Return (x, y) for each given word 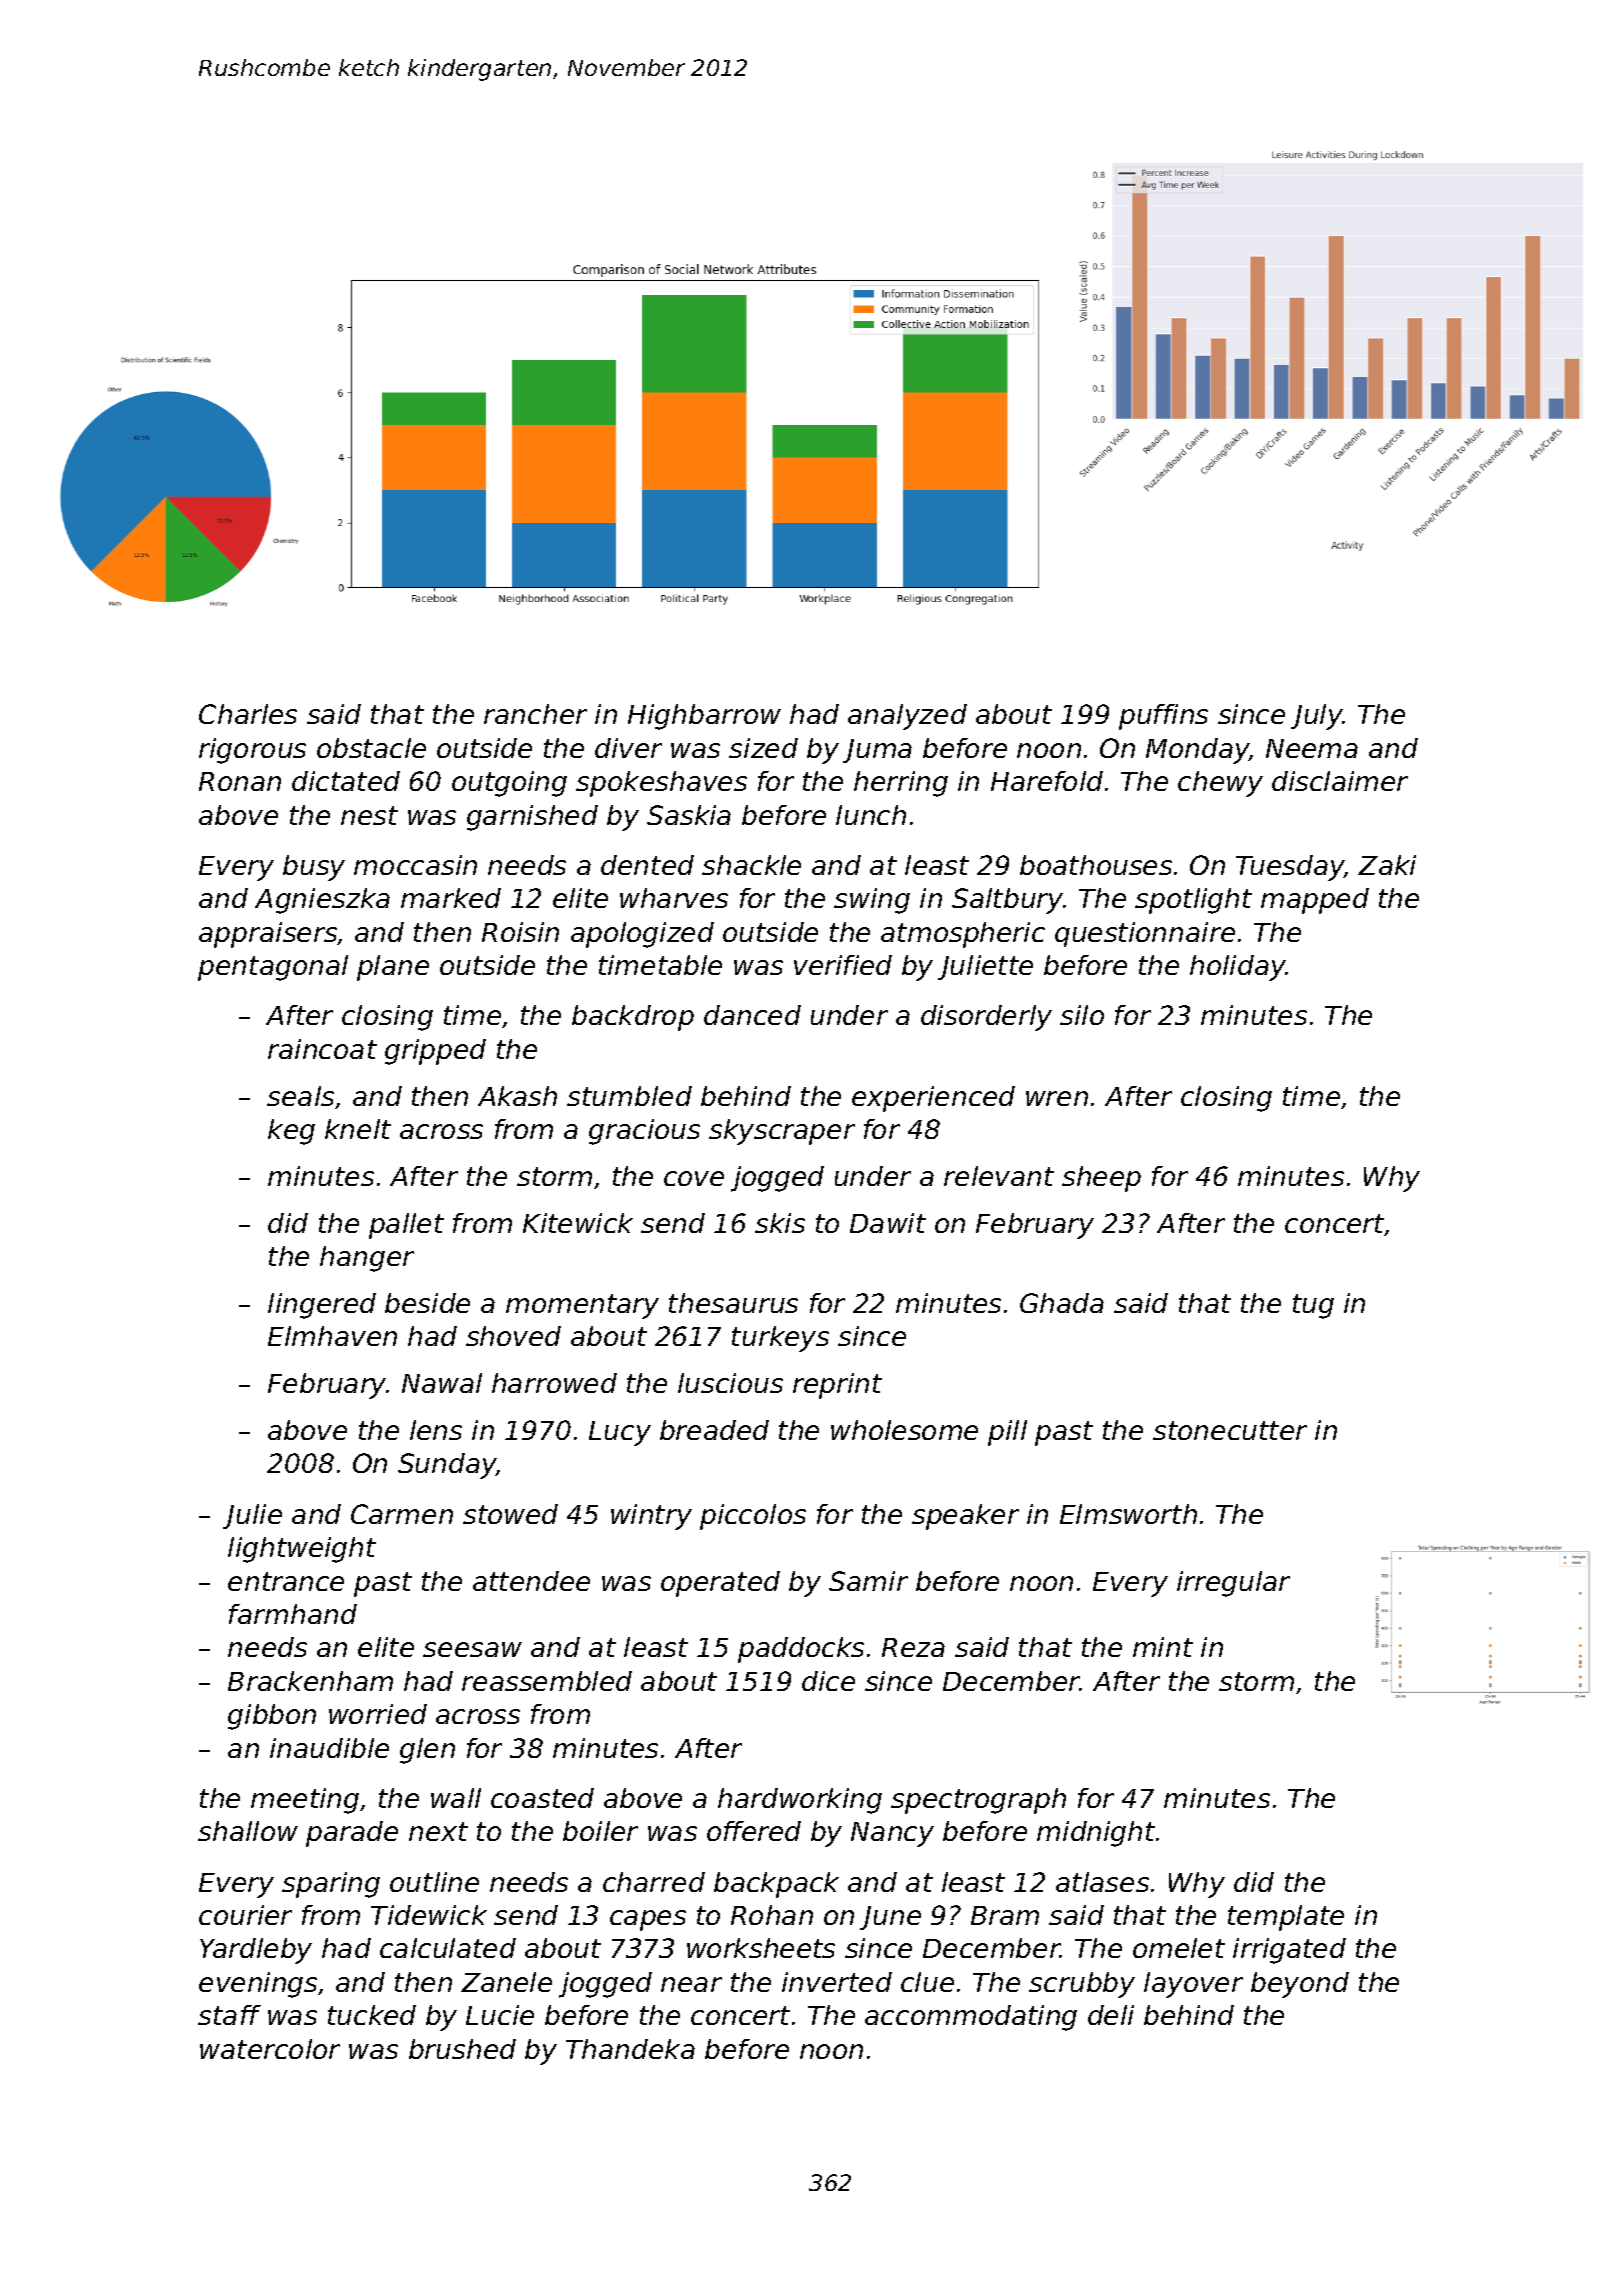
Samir (868, 1581)
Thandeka (630, 2049)
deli (1111, 2015)
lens (436, 1430)
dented (647, 865)
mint (1163, 1647)
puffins (1163, 717)
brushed (462, 2049)
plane (393, 968)
